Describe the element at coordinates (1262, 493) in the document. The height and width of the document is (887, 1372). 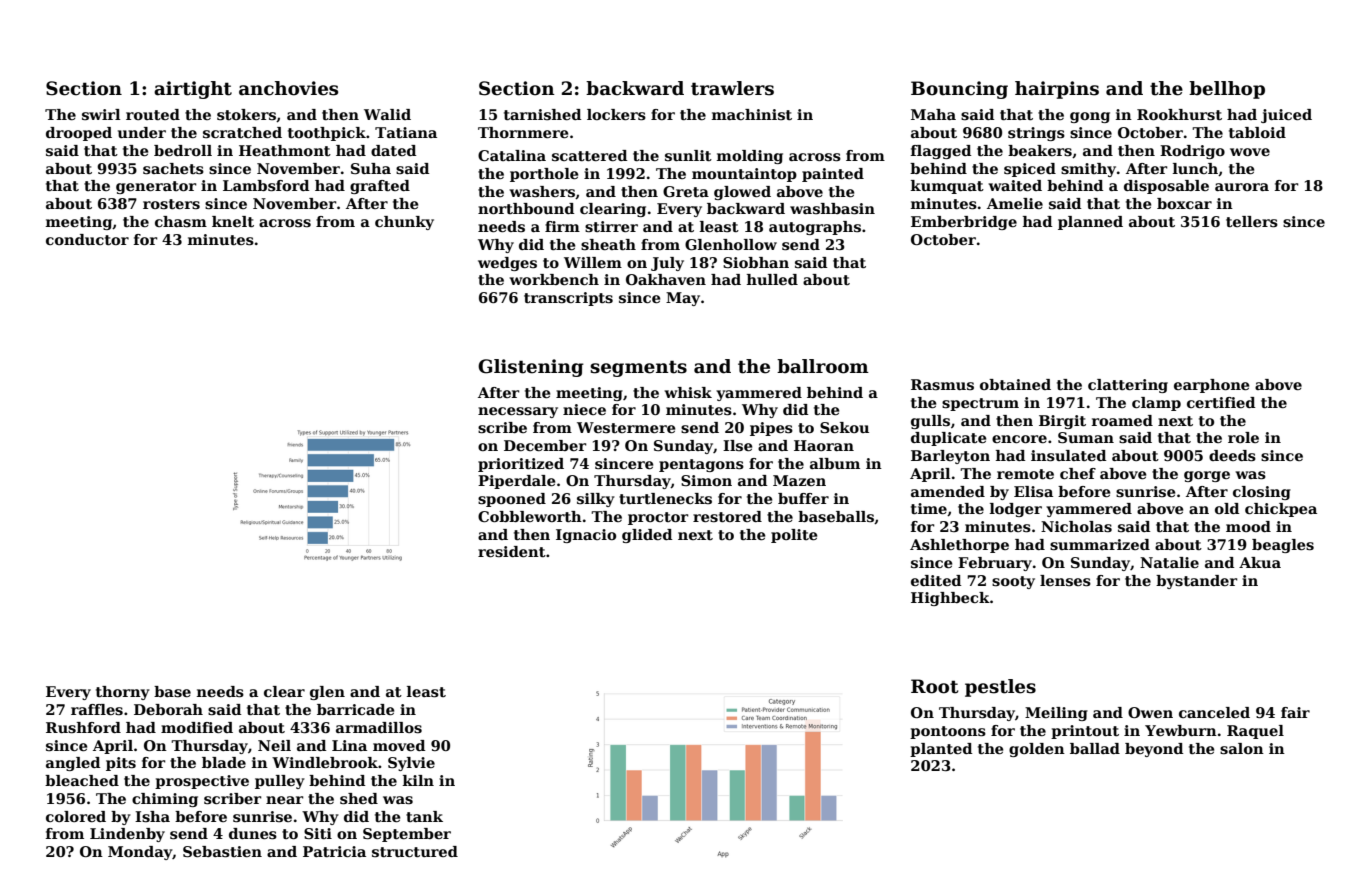
I see `closing` at that location.
